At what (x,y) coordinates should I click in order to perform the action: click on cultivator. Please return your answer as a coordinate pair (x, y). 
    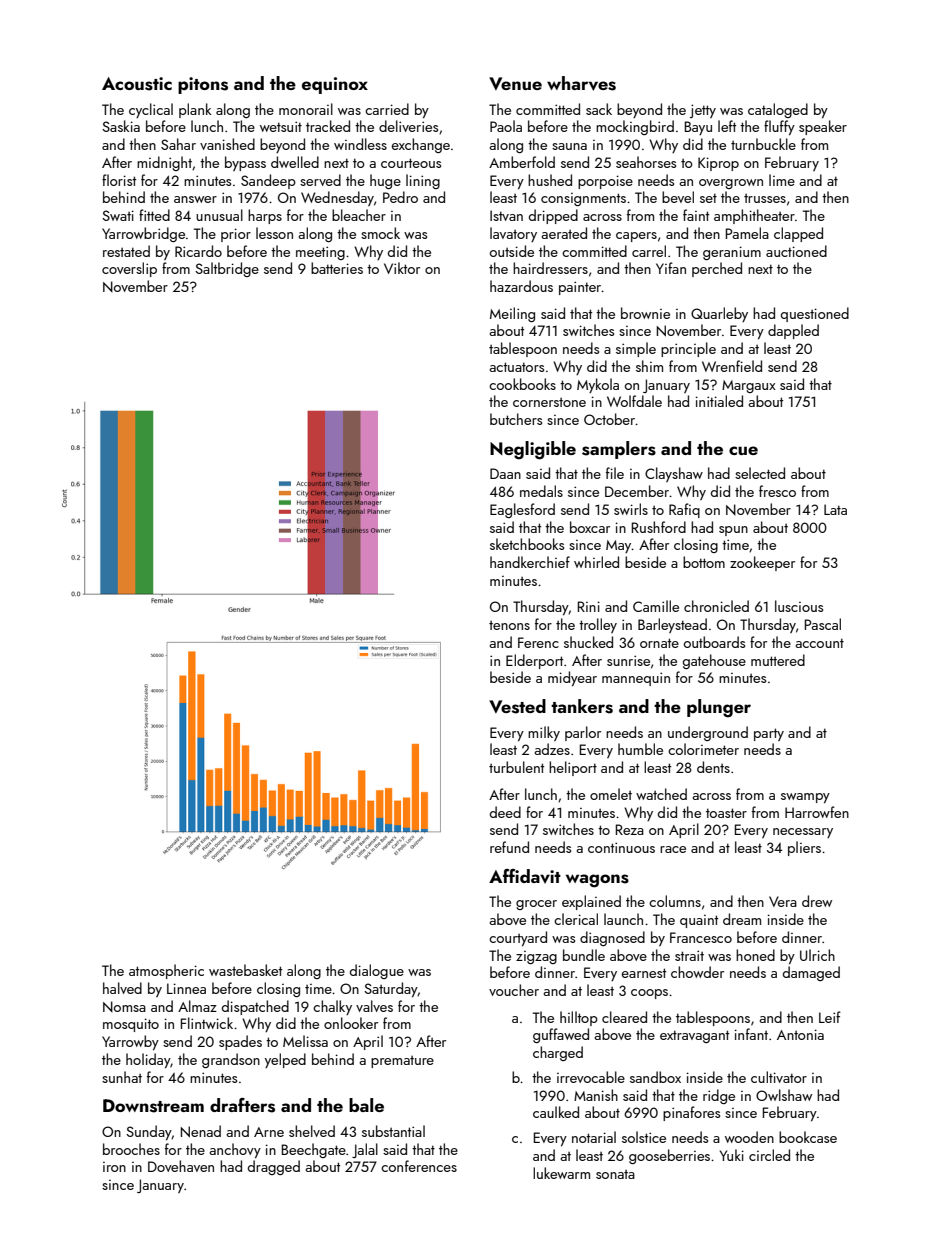
    Looking at the image, I should click on (779, 1077).
